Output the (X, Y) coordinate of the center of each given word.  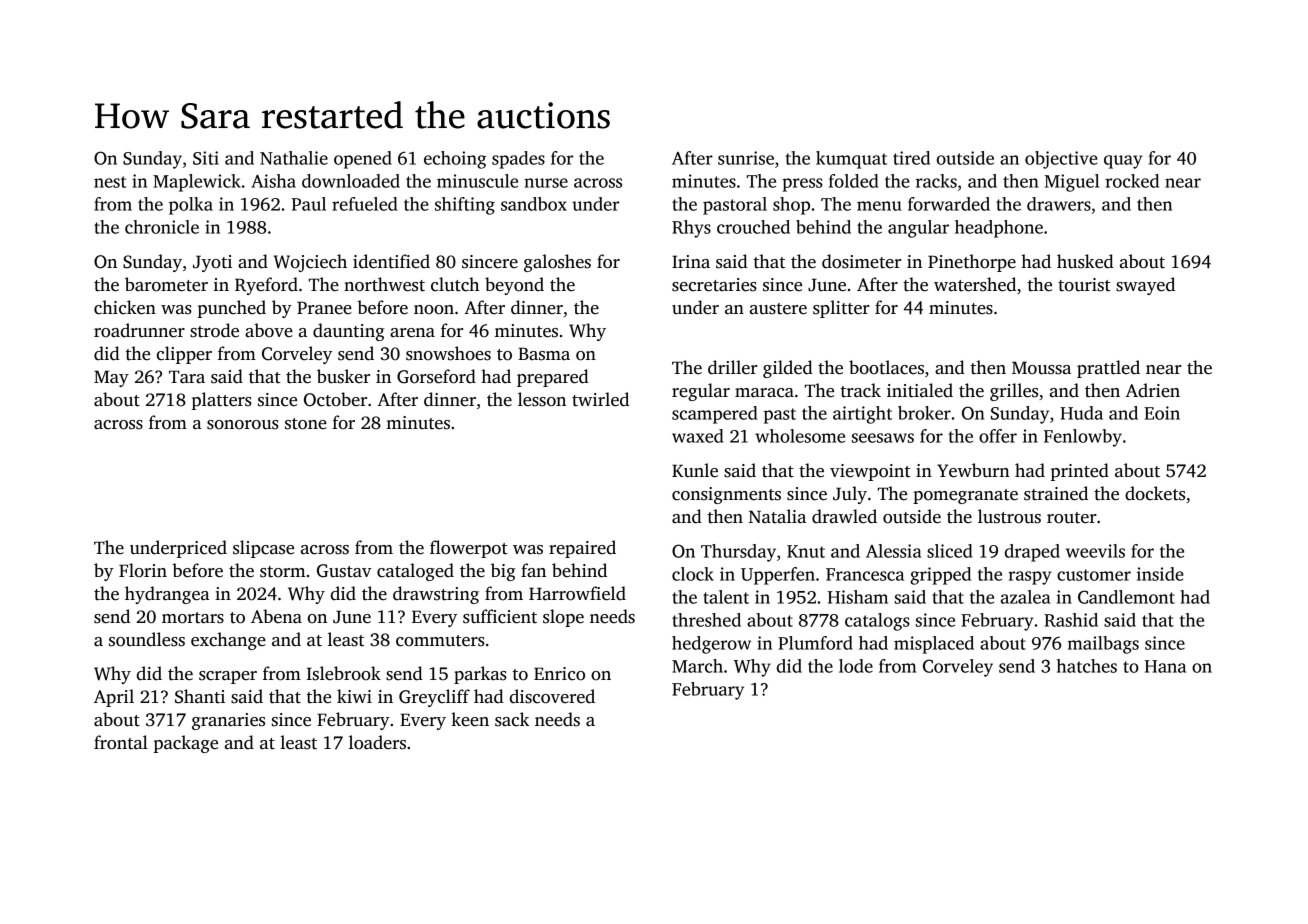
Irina (691, 261)
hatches (1087, 666)
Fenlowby (1083, 438)
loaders (377, 742)
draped (1032, 553)
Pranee (324, 308)
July (850, 495)
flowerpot (469, 549)
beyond (514, 286)
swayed (1145, 286)
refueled (365, 204)
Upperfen (778, 576)
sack (512, 719)
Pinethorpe (972, 263)
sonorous (243, 425)
